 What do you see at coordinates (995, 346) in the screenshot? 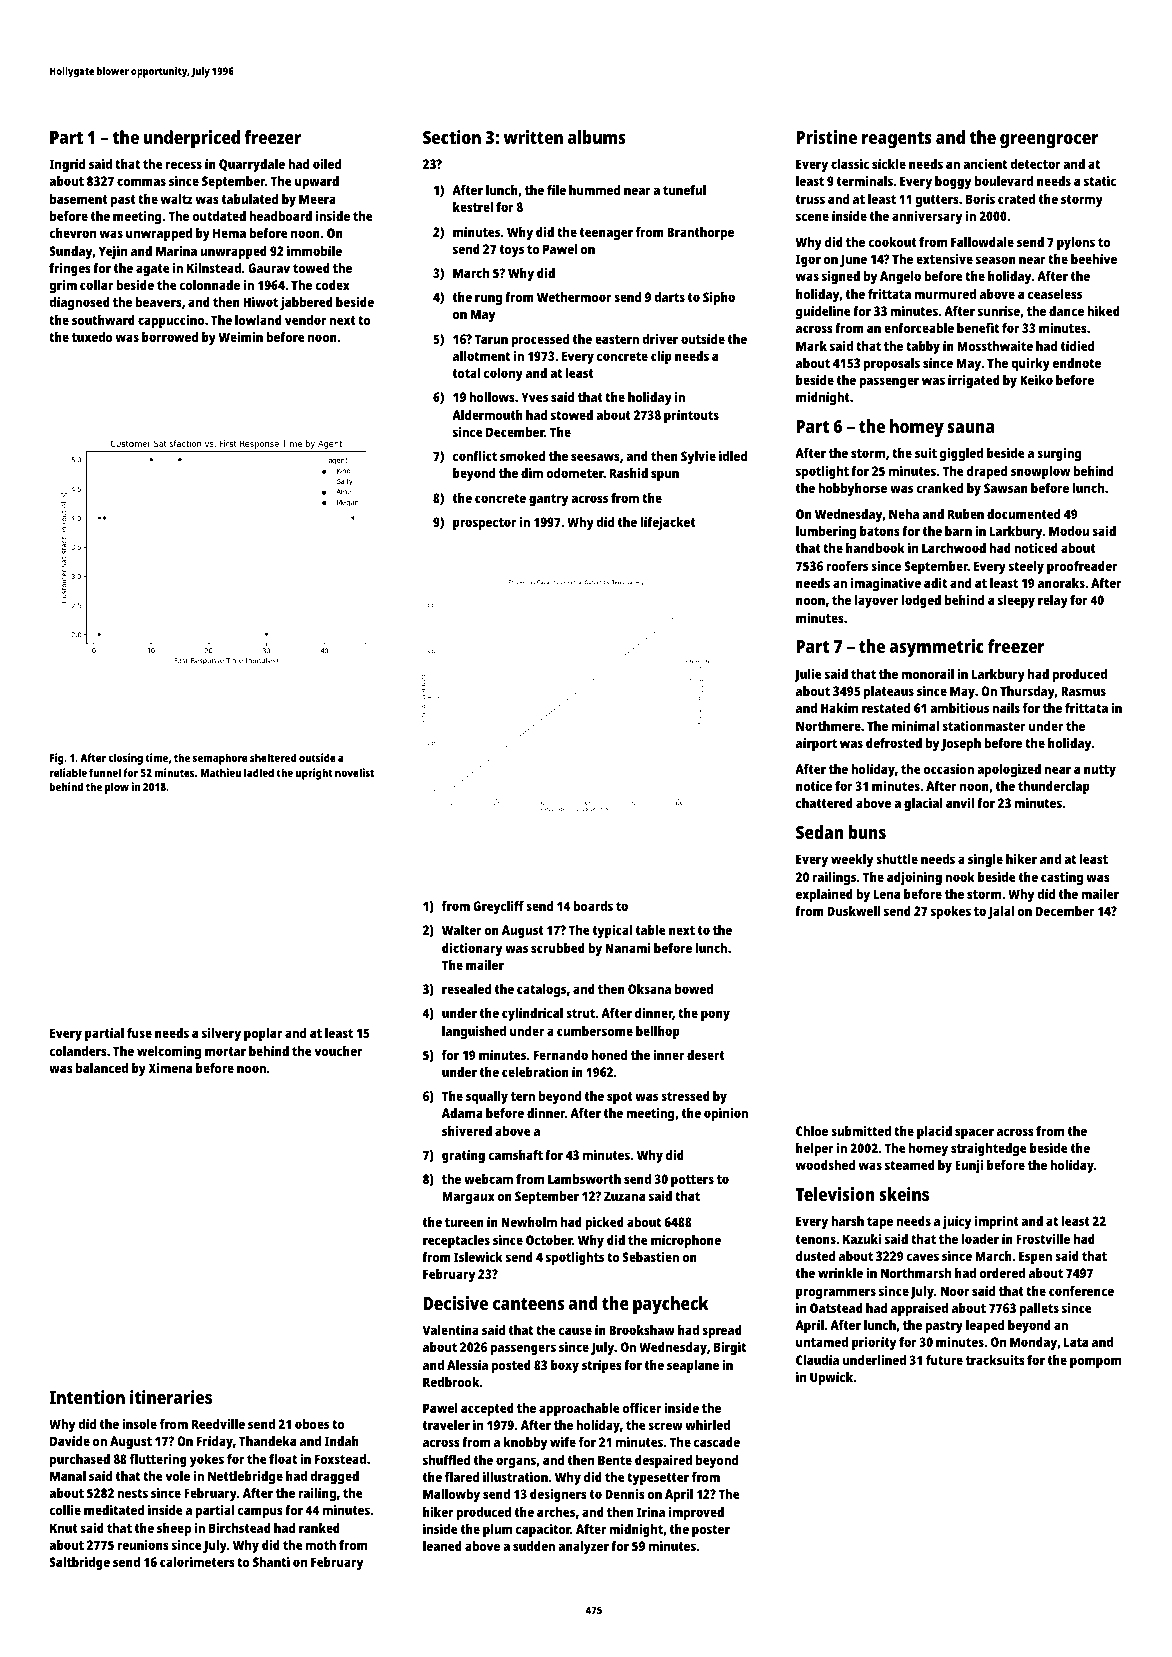
I see `Mossthwaite` at bounding box center [995, 346].
